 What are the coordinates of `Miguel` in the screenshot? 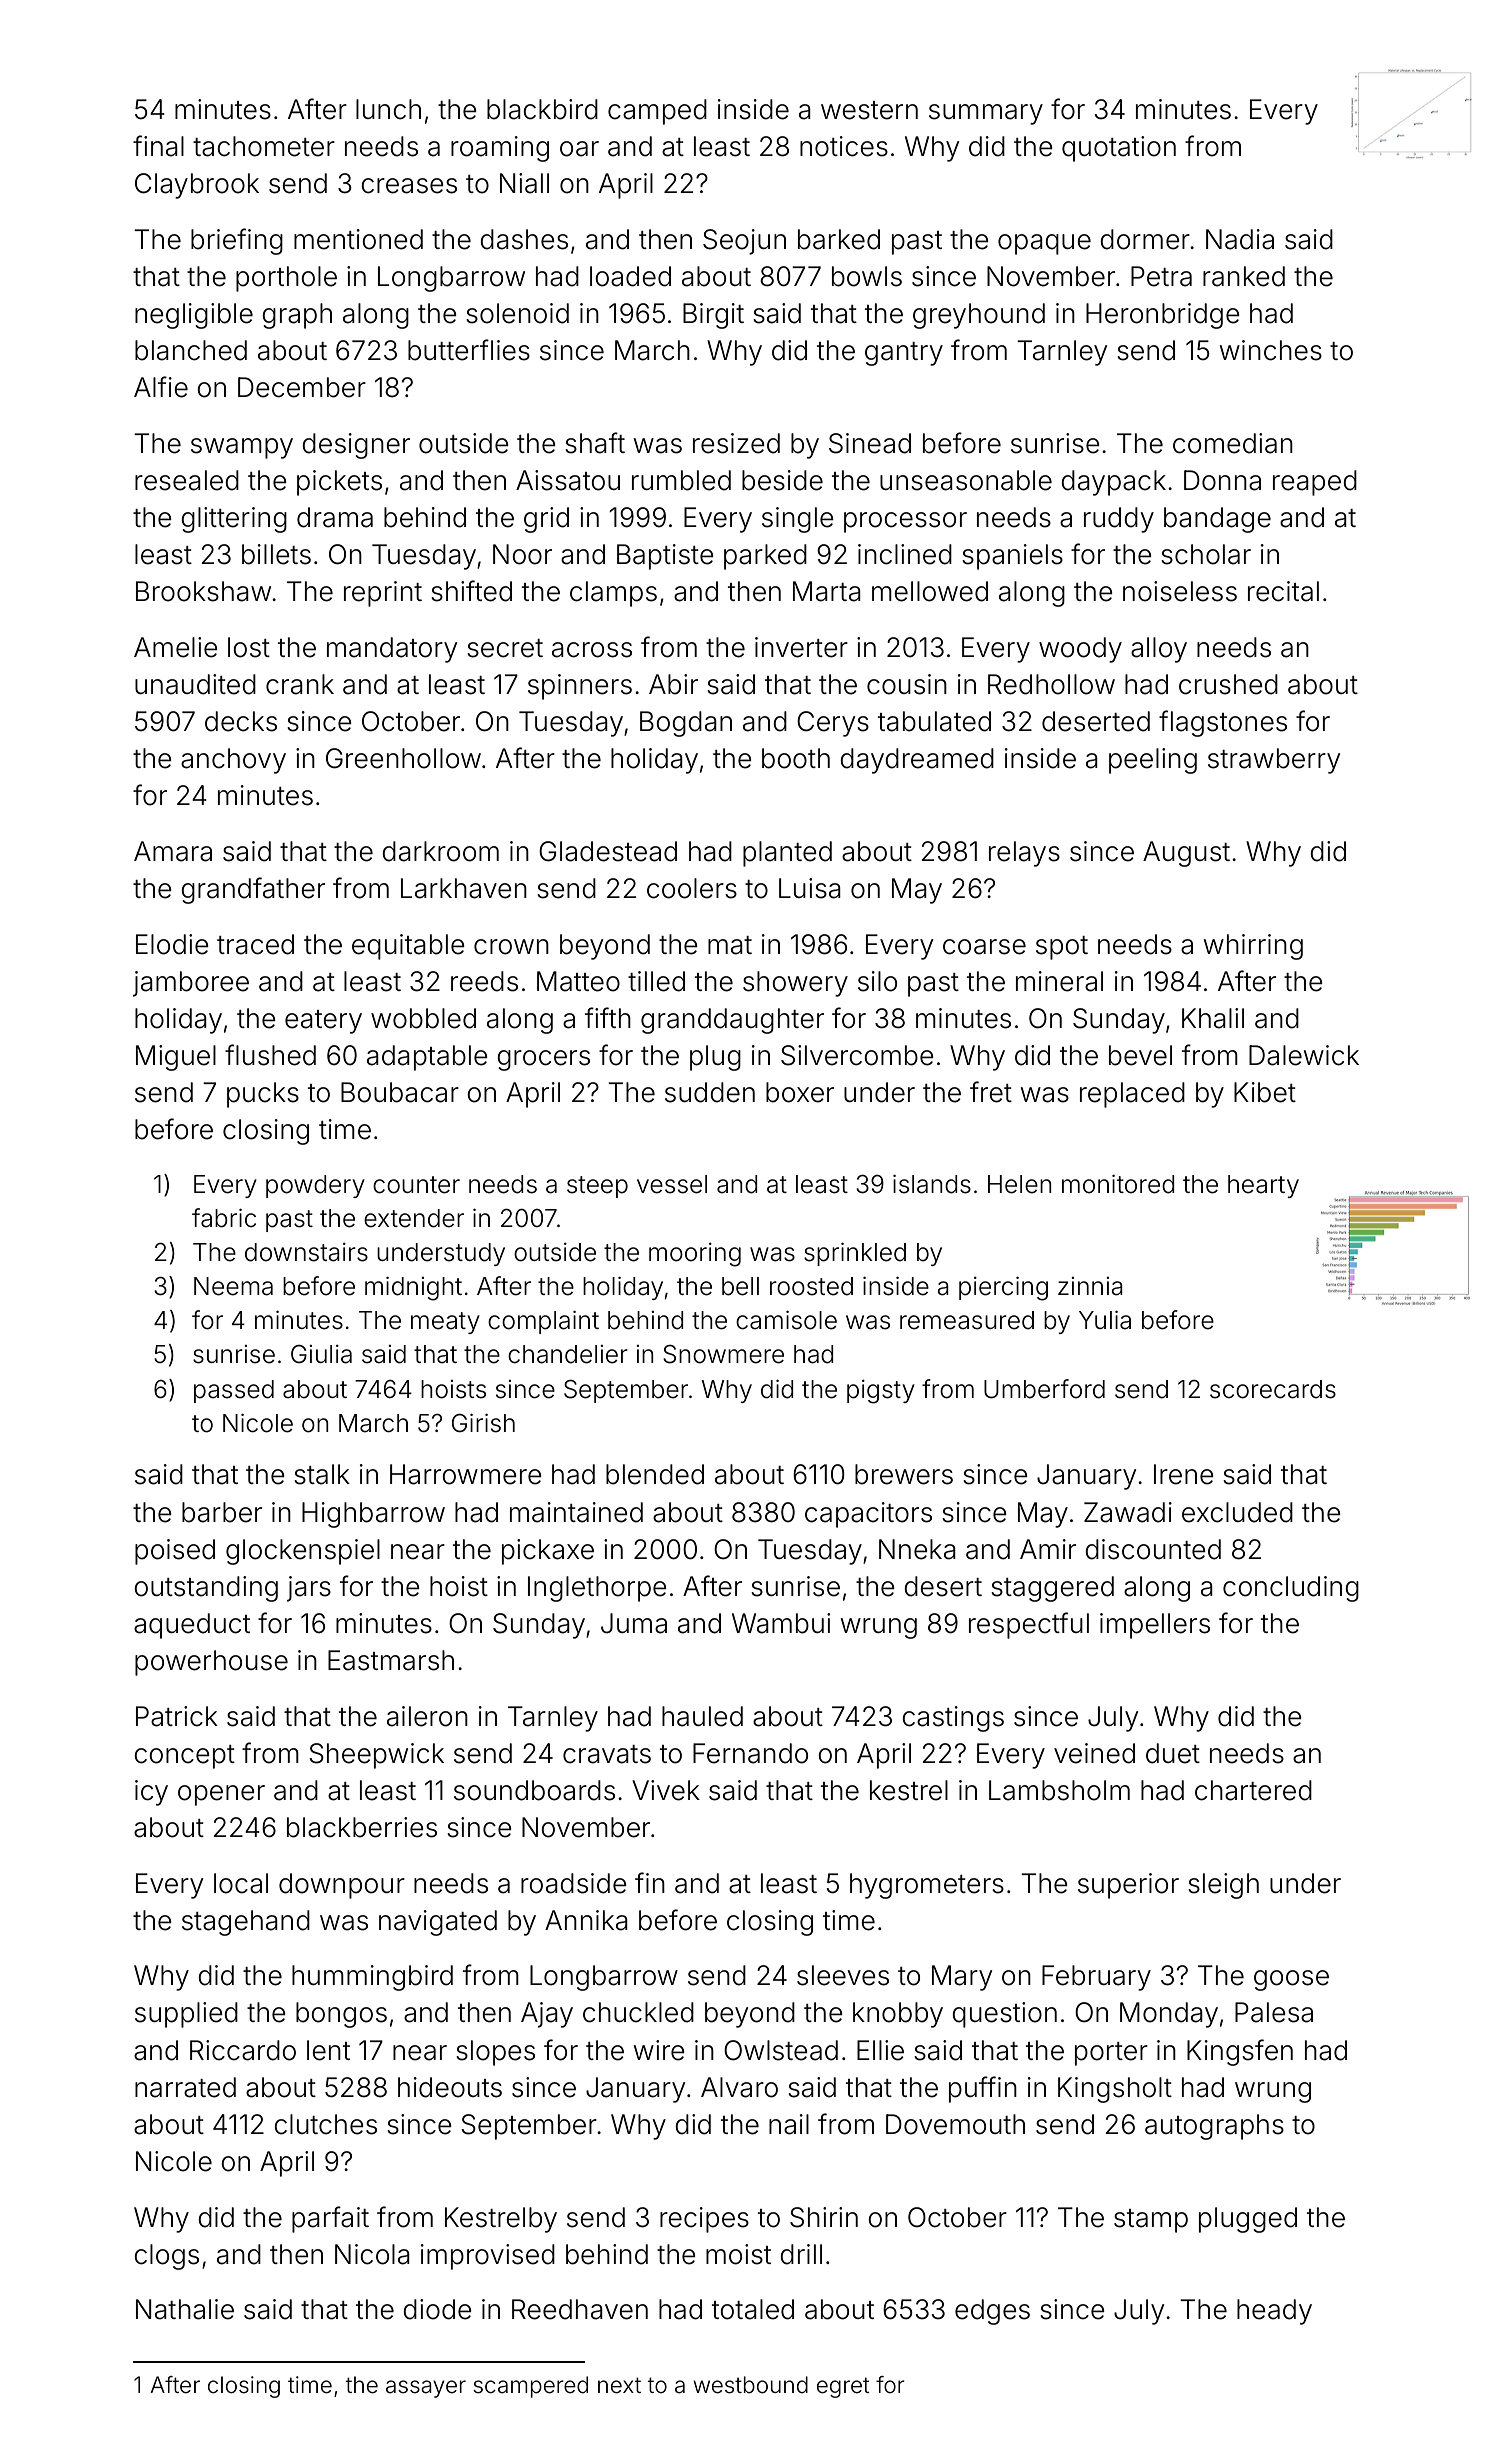 It's located at (176, 1058).
